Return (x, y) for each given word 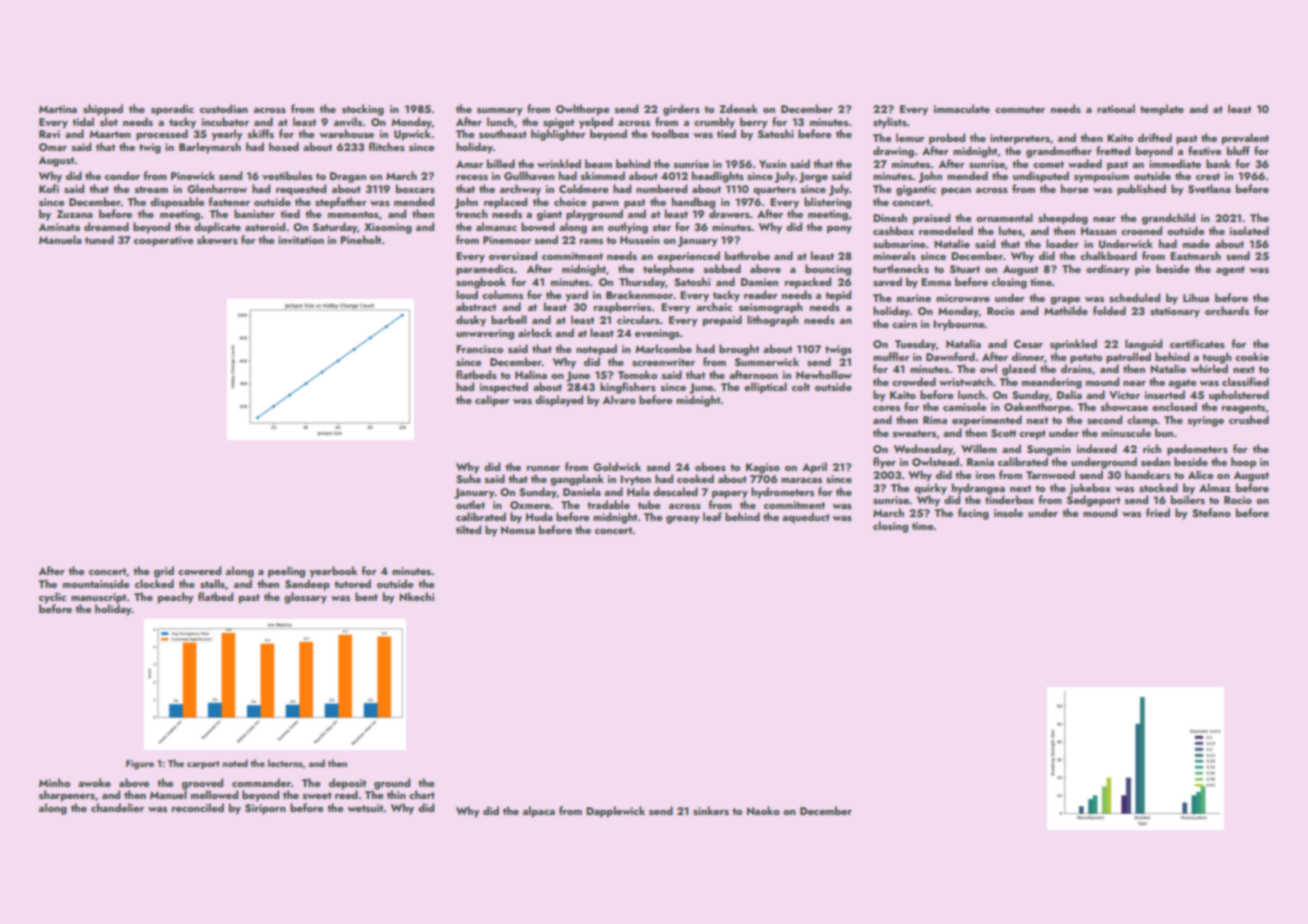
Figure (140, 765)
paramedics (485, 270)
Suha (468, 478)
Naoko (763, 810)
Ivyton (635, 480)
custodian (224, 108)
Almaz (1215, 487)
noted (235, 763)
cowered (199, 570)
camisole (964, 406)
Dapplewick (615, 812)
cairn (904, 324)
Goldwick (617, 466)
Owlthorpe (582, 110)
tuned (99, 239)
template (1162, 110)
